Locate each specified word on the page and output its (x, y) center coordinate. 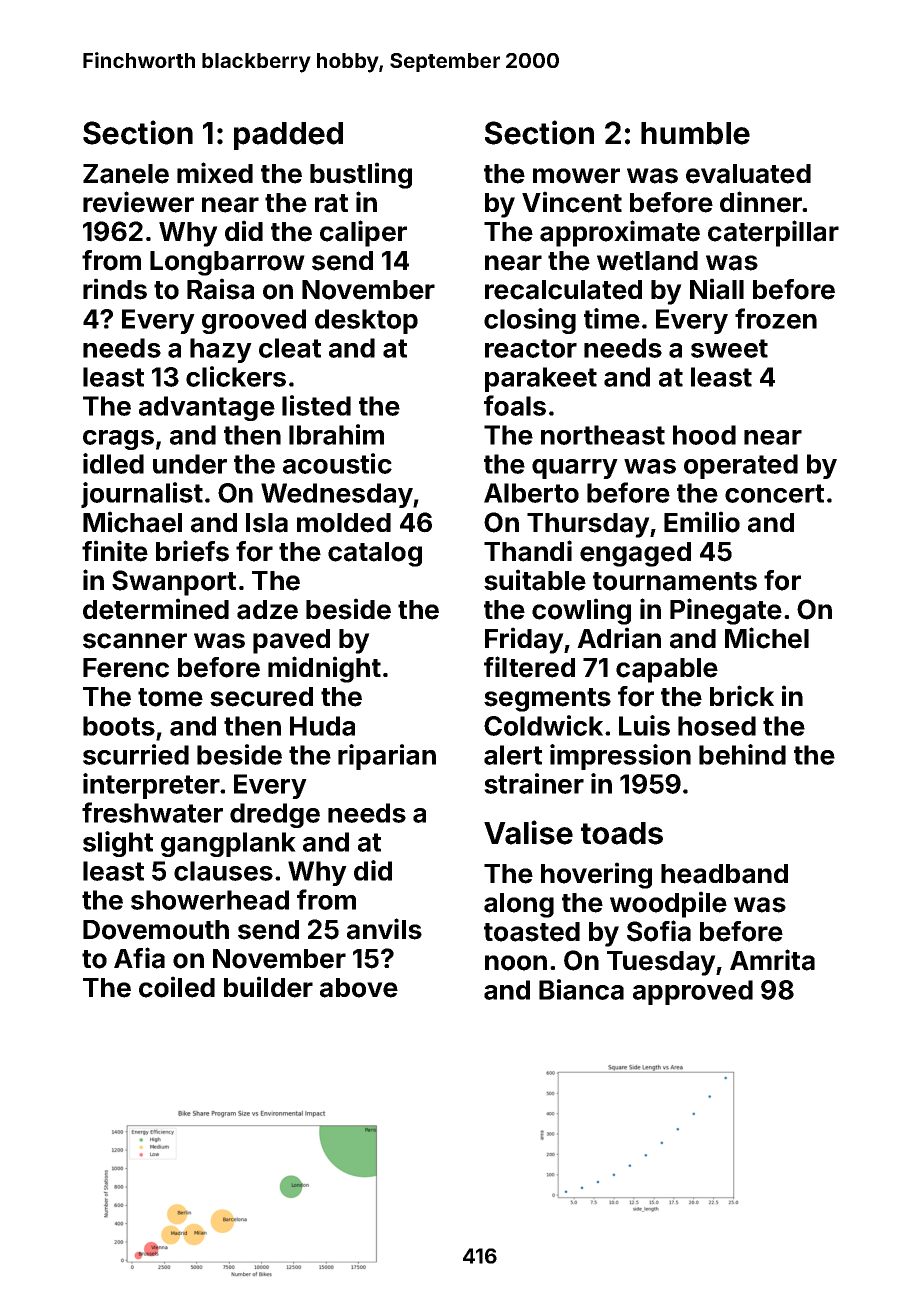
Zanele (126, 174)
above (359, 988)
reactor (531, 348)
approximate (620, 233)
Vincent (572, 202)
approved (693, 992)
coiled (177, 987)
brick (742, 696)
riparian (387, 757)
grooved (254, 321)
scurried (136, 754)
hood (704, 435)
